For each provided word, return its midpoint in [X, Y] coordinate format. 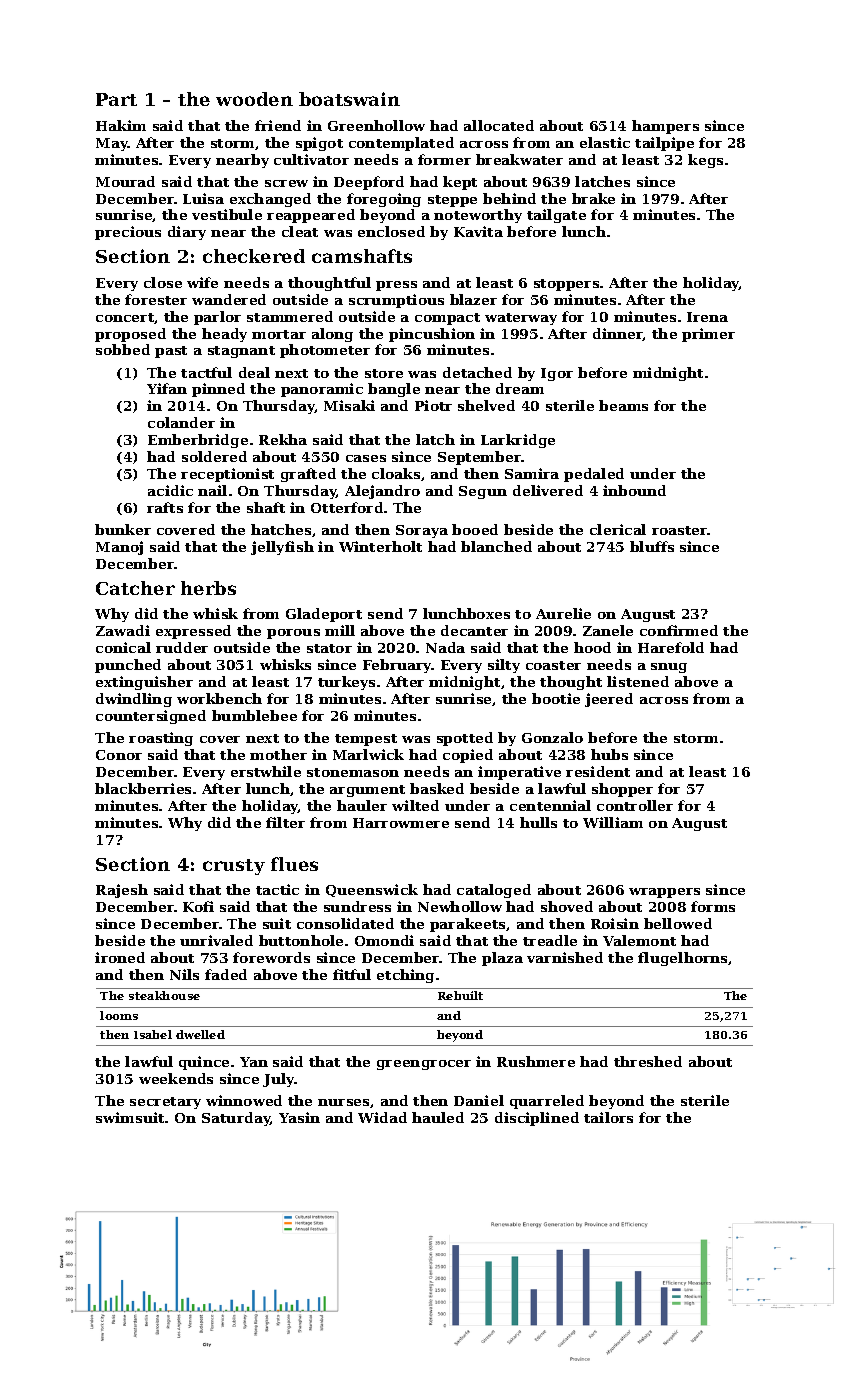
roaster [680, 530]
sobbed [123, 349]
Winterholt [380, 546]
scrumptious [396, 301]
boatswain [349, 99]
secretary [165, 1103]
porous [293, 634]
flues [294, 864]
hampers [665, 127]
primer [708, 335]
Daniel [479, 1100]
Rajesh [122, 891]
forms [713, 906]
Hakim [121, 125]
